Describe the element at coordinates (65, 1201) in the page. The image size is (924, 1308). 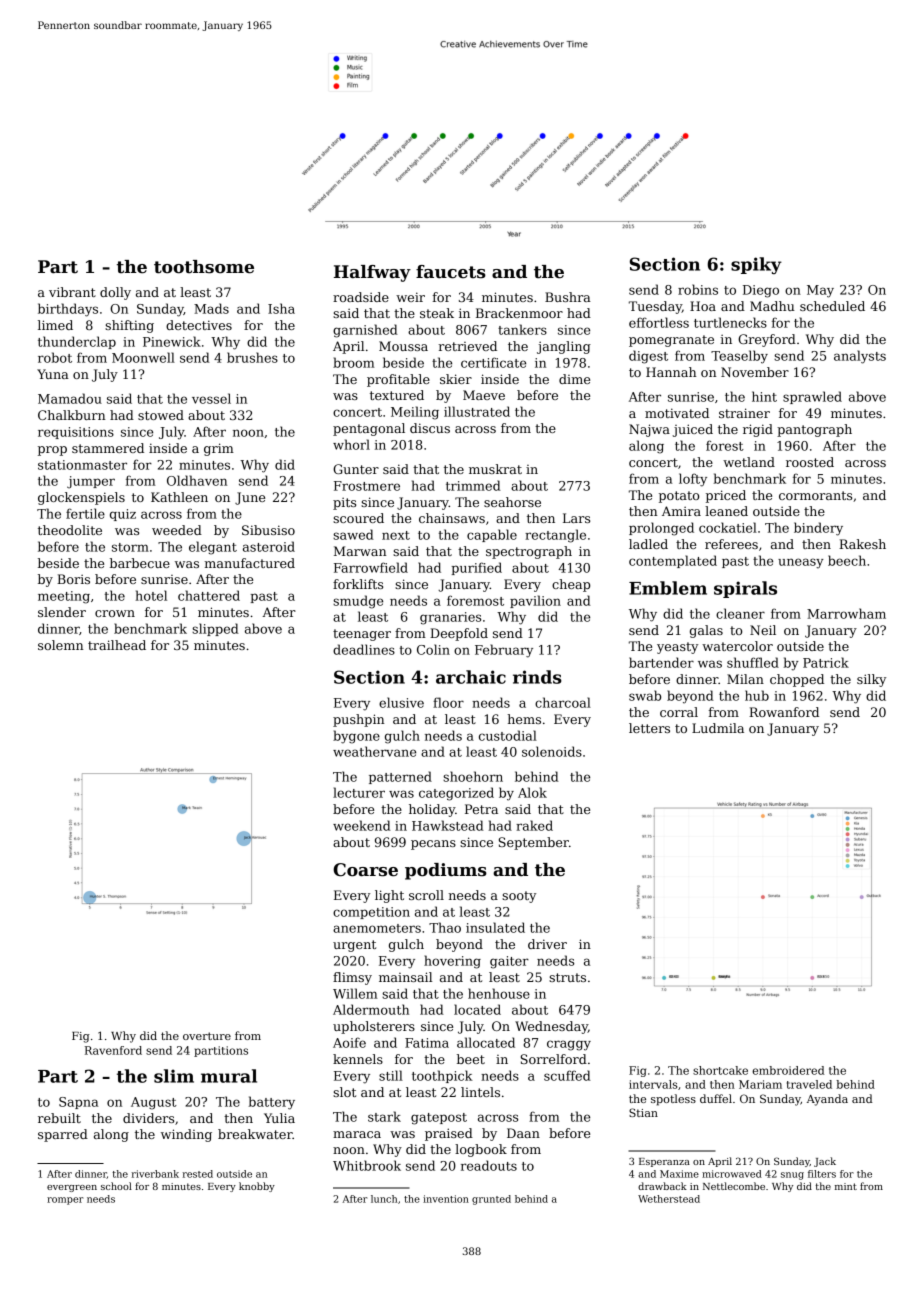
I see `romper` at that location.
